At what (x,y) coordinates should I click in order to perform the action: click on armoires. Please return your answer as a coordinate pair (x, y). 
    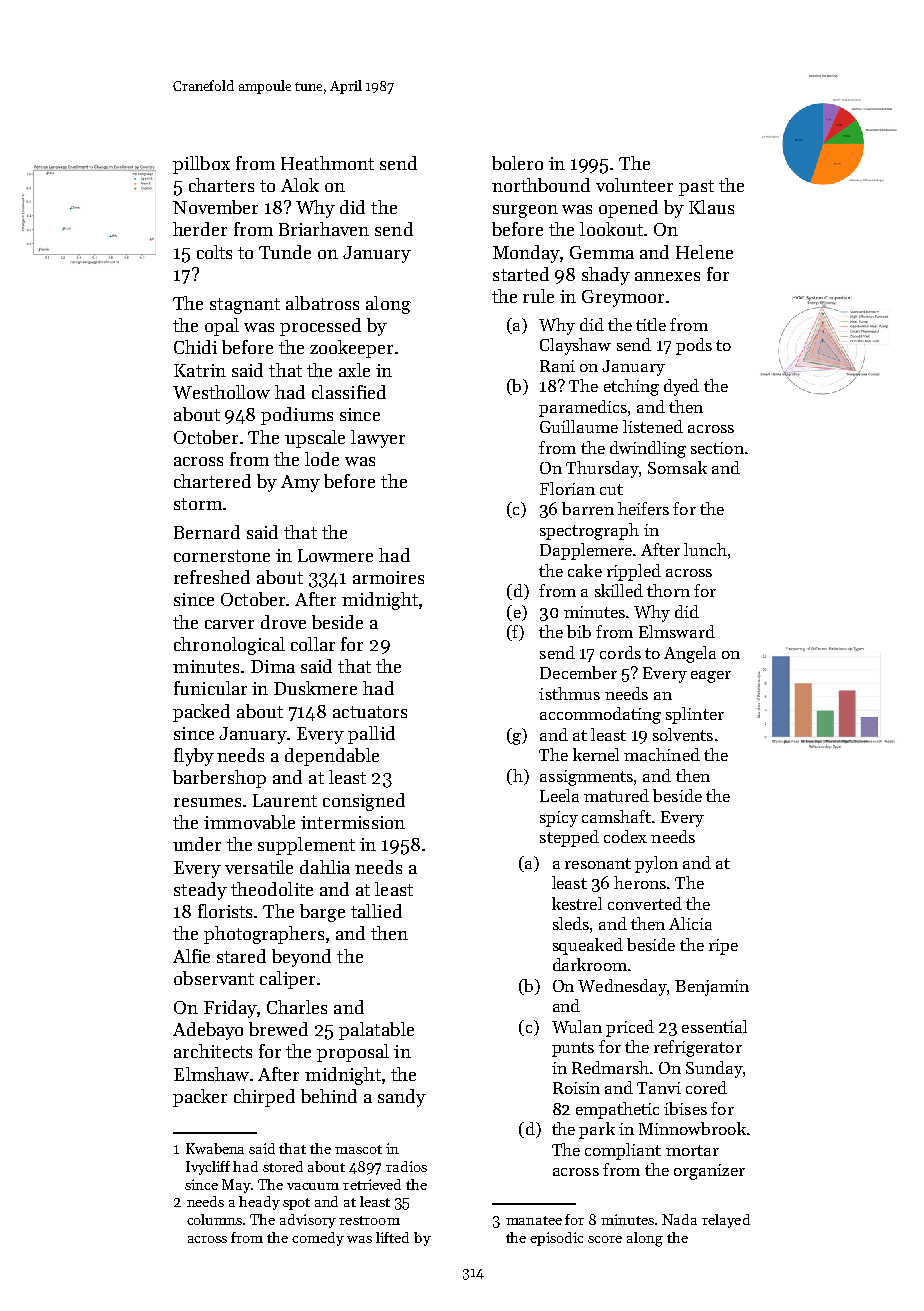
    Looking at the image, I should click on (388, 577).
